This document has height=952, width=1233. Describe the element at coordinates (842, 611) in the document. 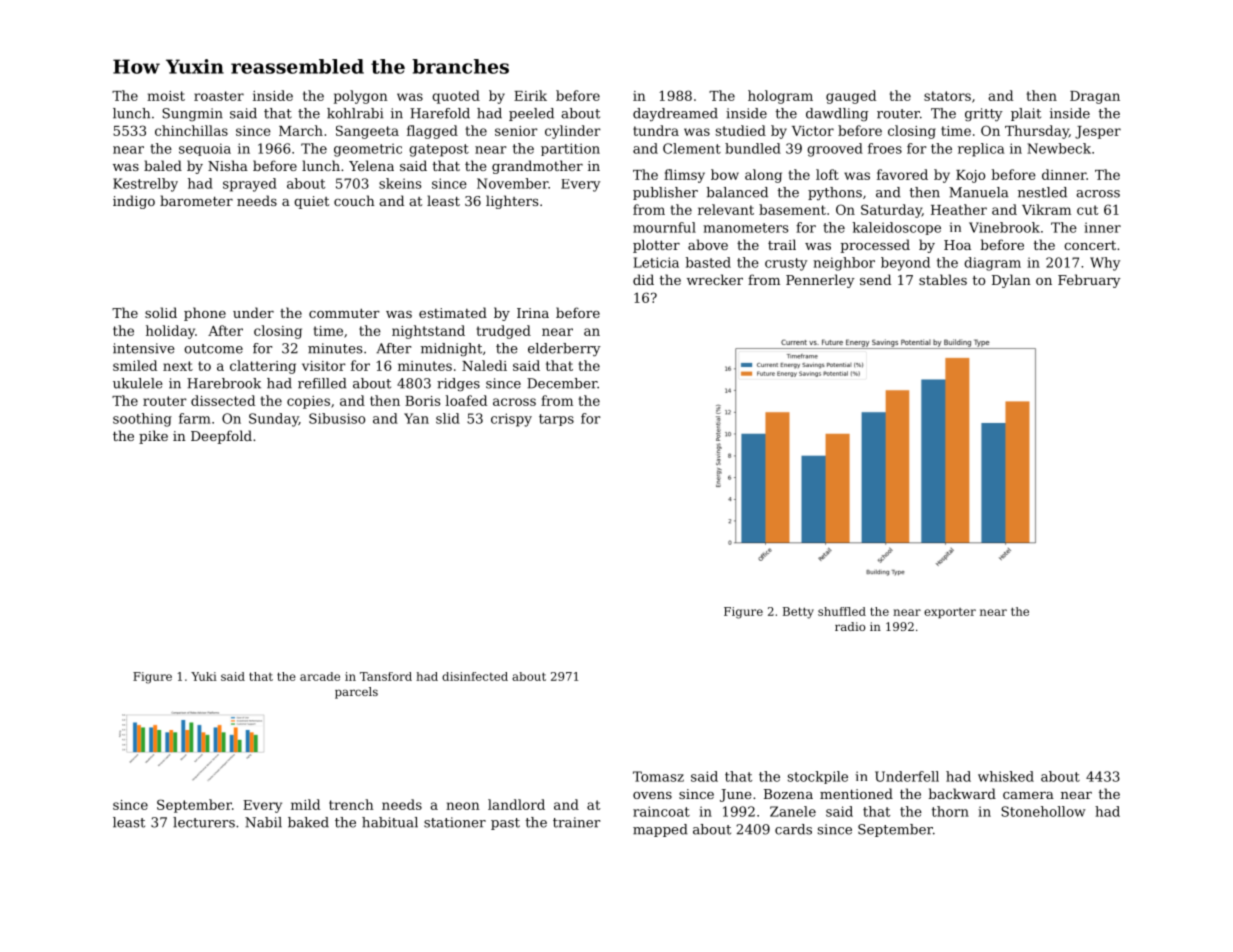

I see `shuffled` at that location.
